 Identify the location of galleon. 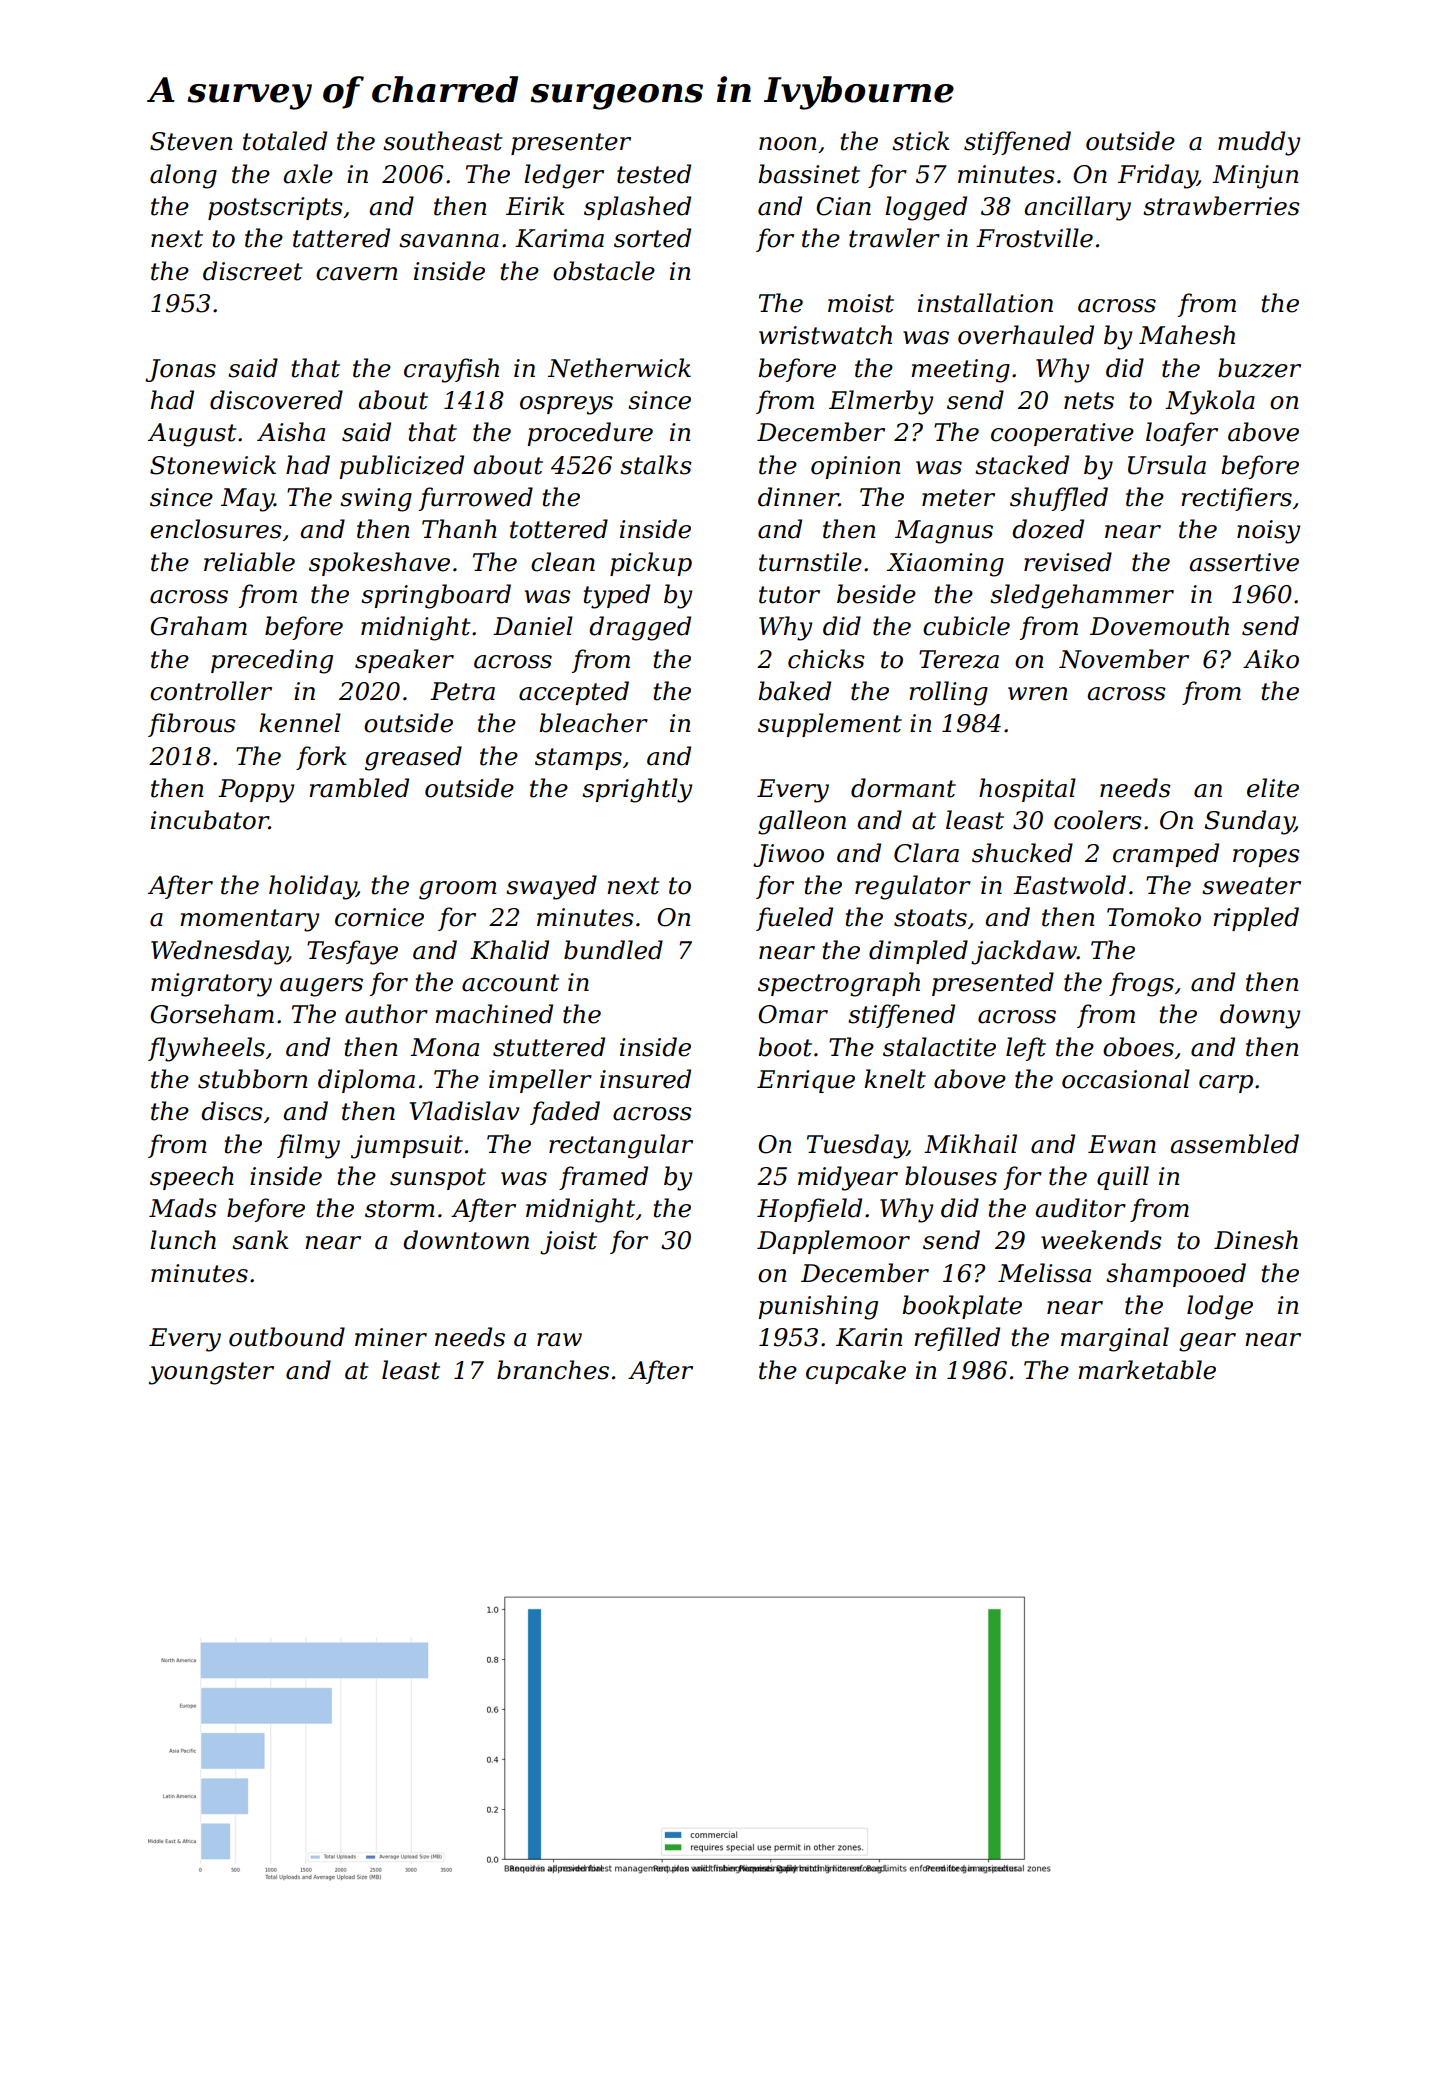
(802, 822).
